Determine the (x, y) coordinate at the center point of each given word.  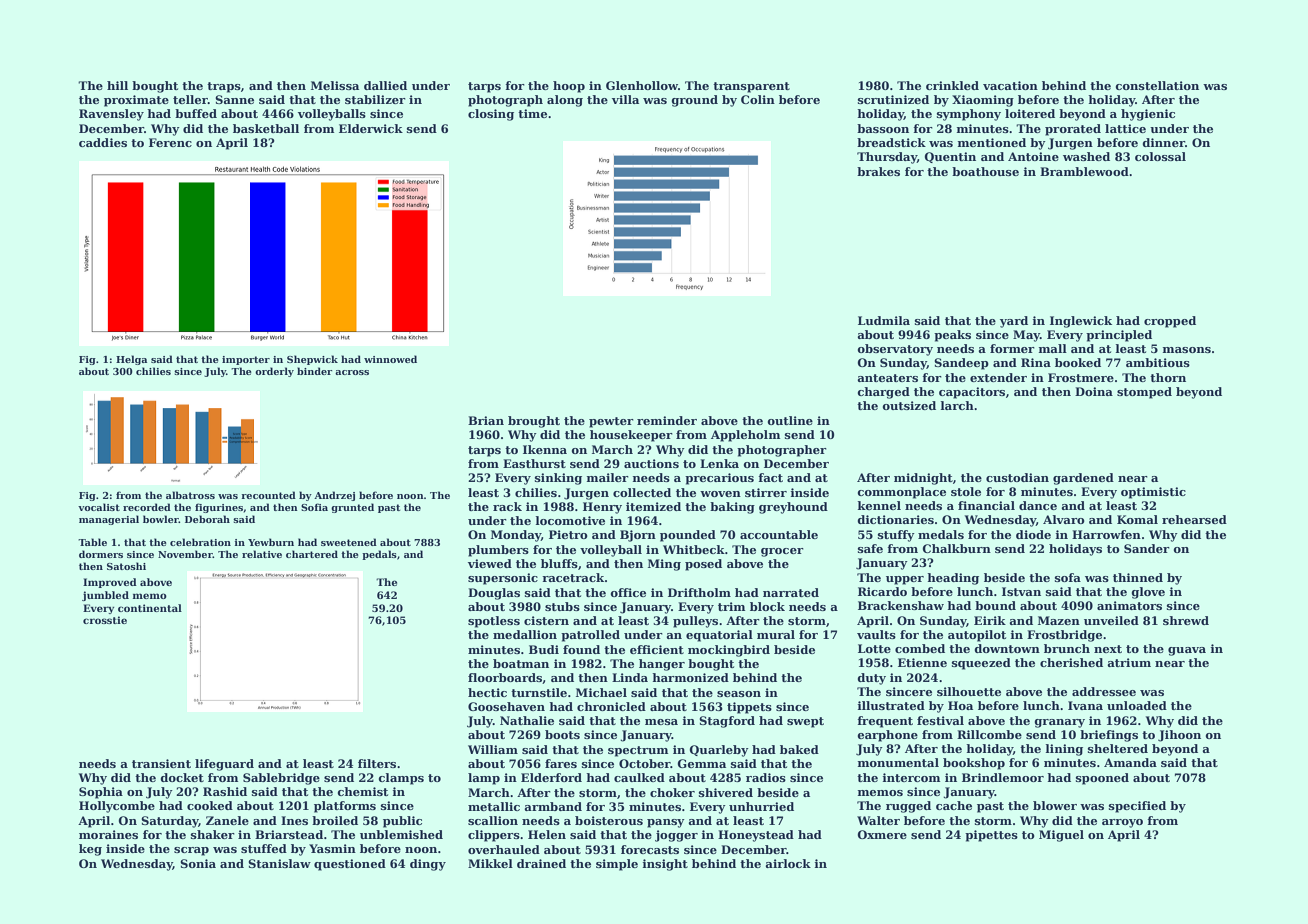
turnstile (539, 692)
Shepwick (312, 360)
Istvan (1021, 591)
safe (870, 548)
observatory (895, 350)
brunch (1067, 648)
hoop (569, 87)
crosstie (105, 620)
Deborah (207, 519)
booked (1078, 362)
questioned (350, 865)
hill (117, 85)
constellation (1157, 85)
